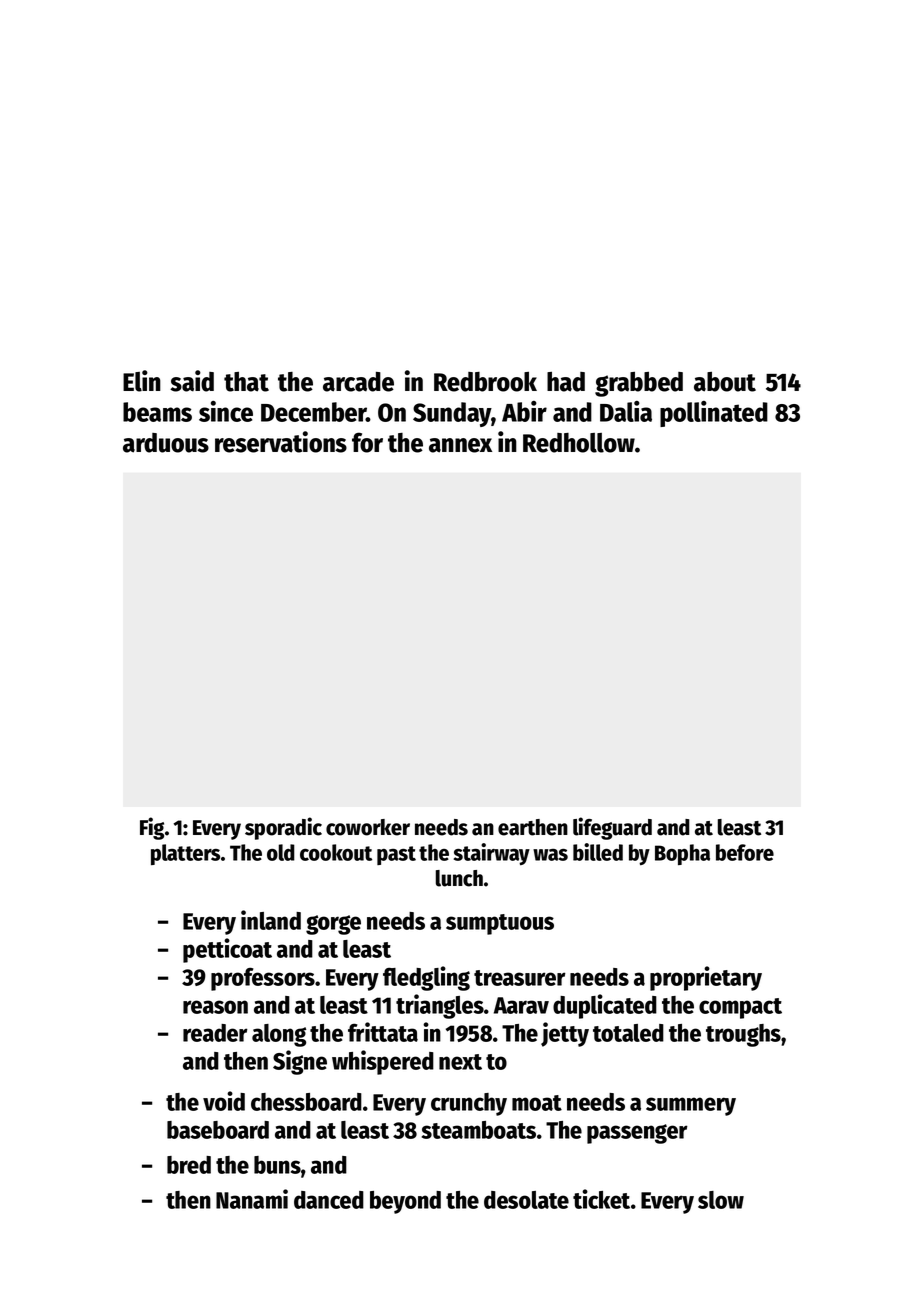  I want to click on desolate, so click(526, 1200).
